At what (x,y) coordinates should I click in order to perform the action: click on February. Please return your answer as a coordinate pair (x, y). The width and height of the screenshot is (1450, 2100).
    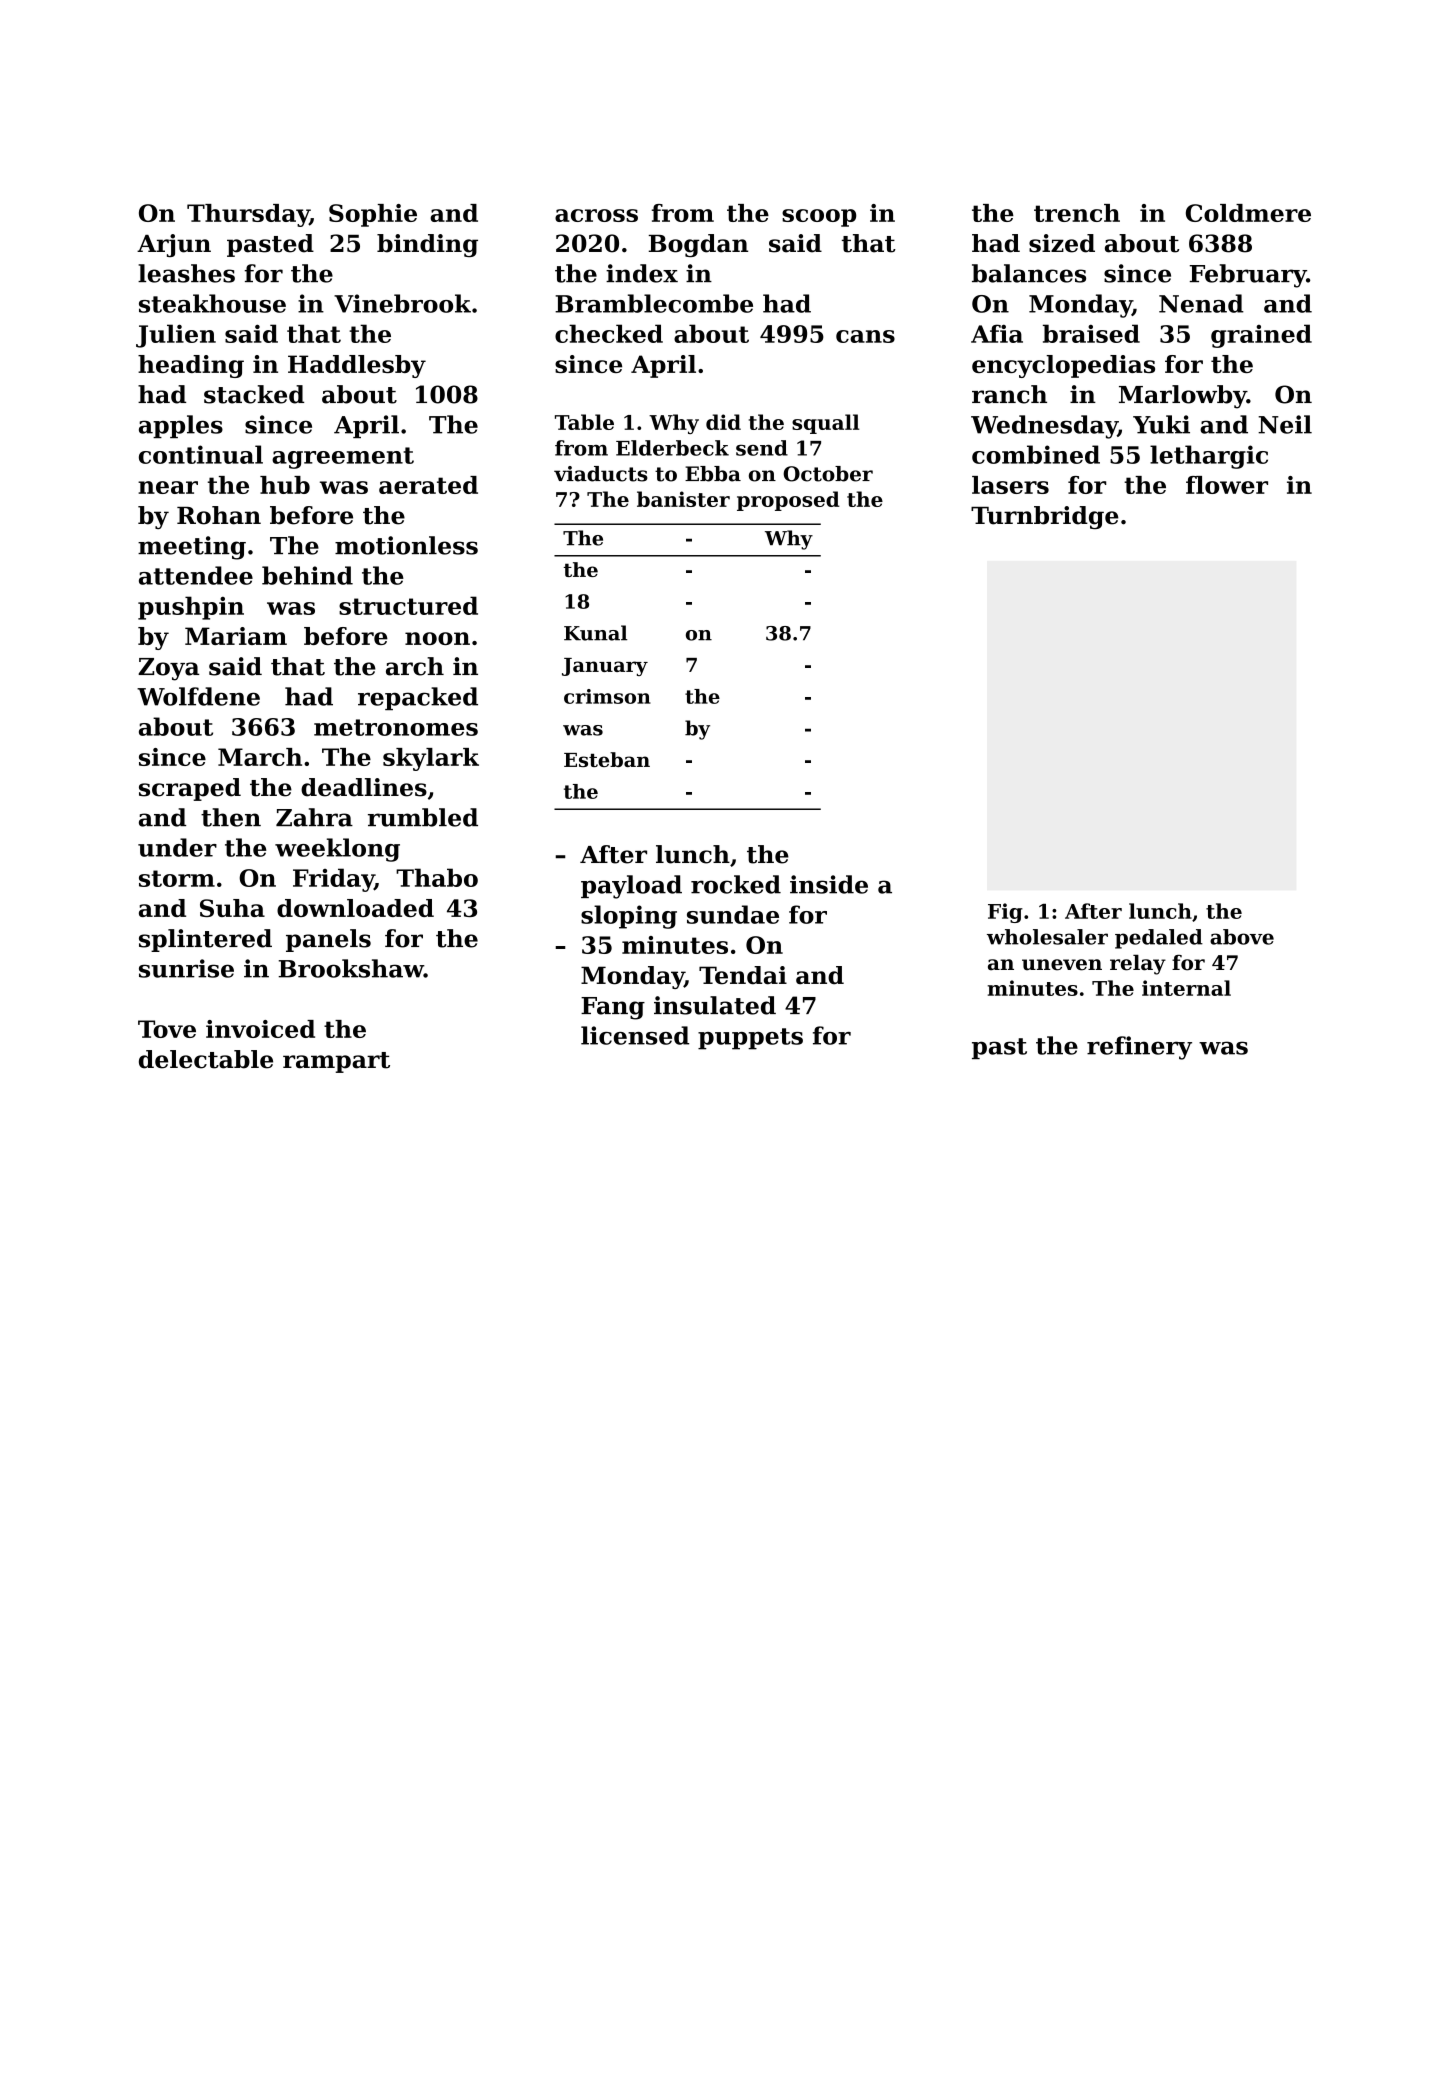
    Looking at the image, I should click on (1248, 276).
